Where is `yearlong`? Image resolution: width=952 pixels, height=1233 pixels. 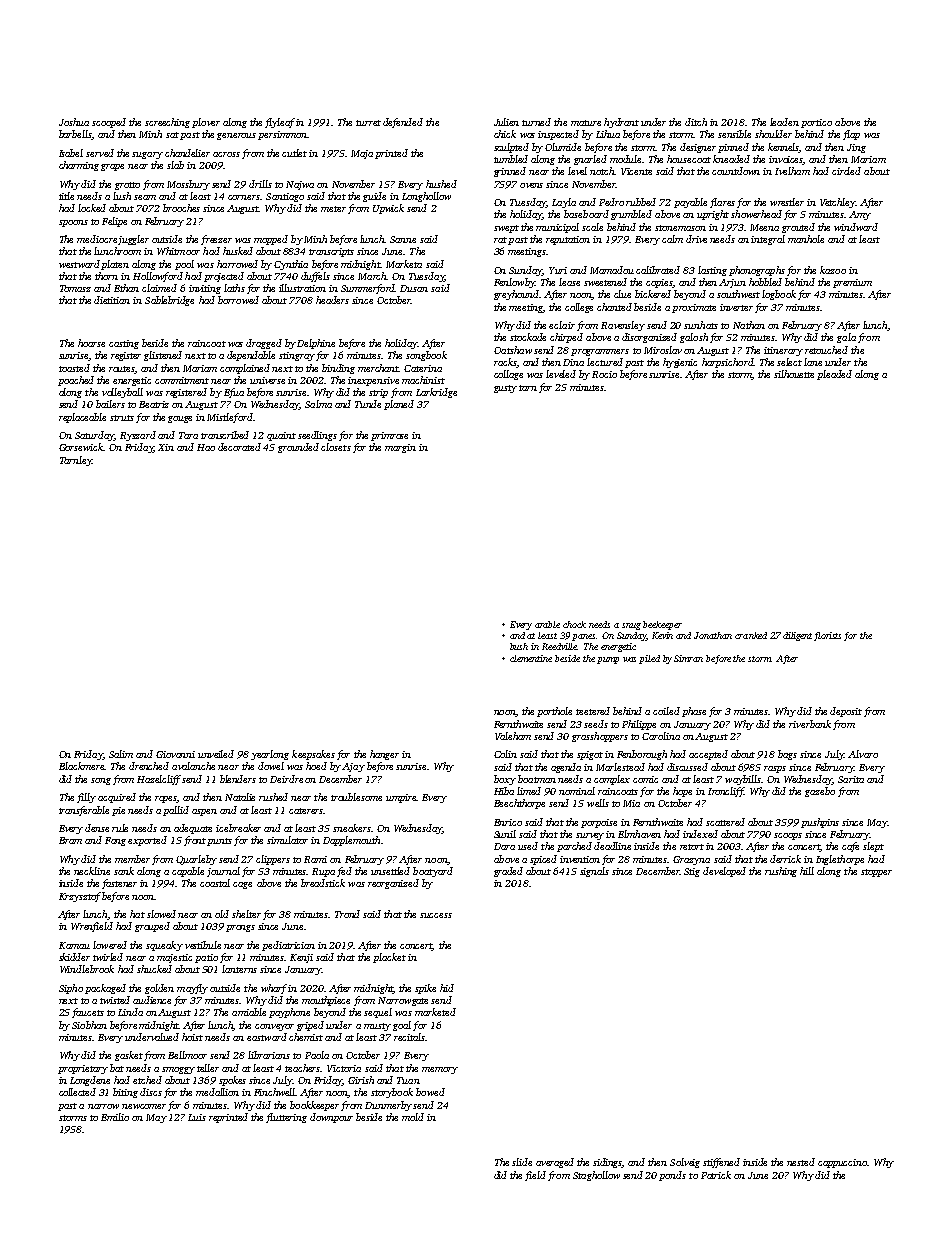
yearlong is located at coordinates (270, 755).
